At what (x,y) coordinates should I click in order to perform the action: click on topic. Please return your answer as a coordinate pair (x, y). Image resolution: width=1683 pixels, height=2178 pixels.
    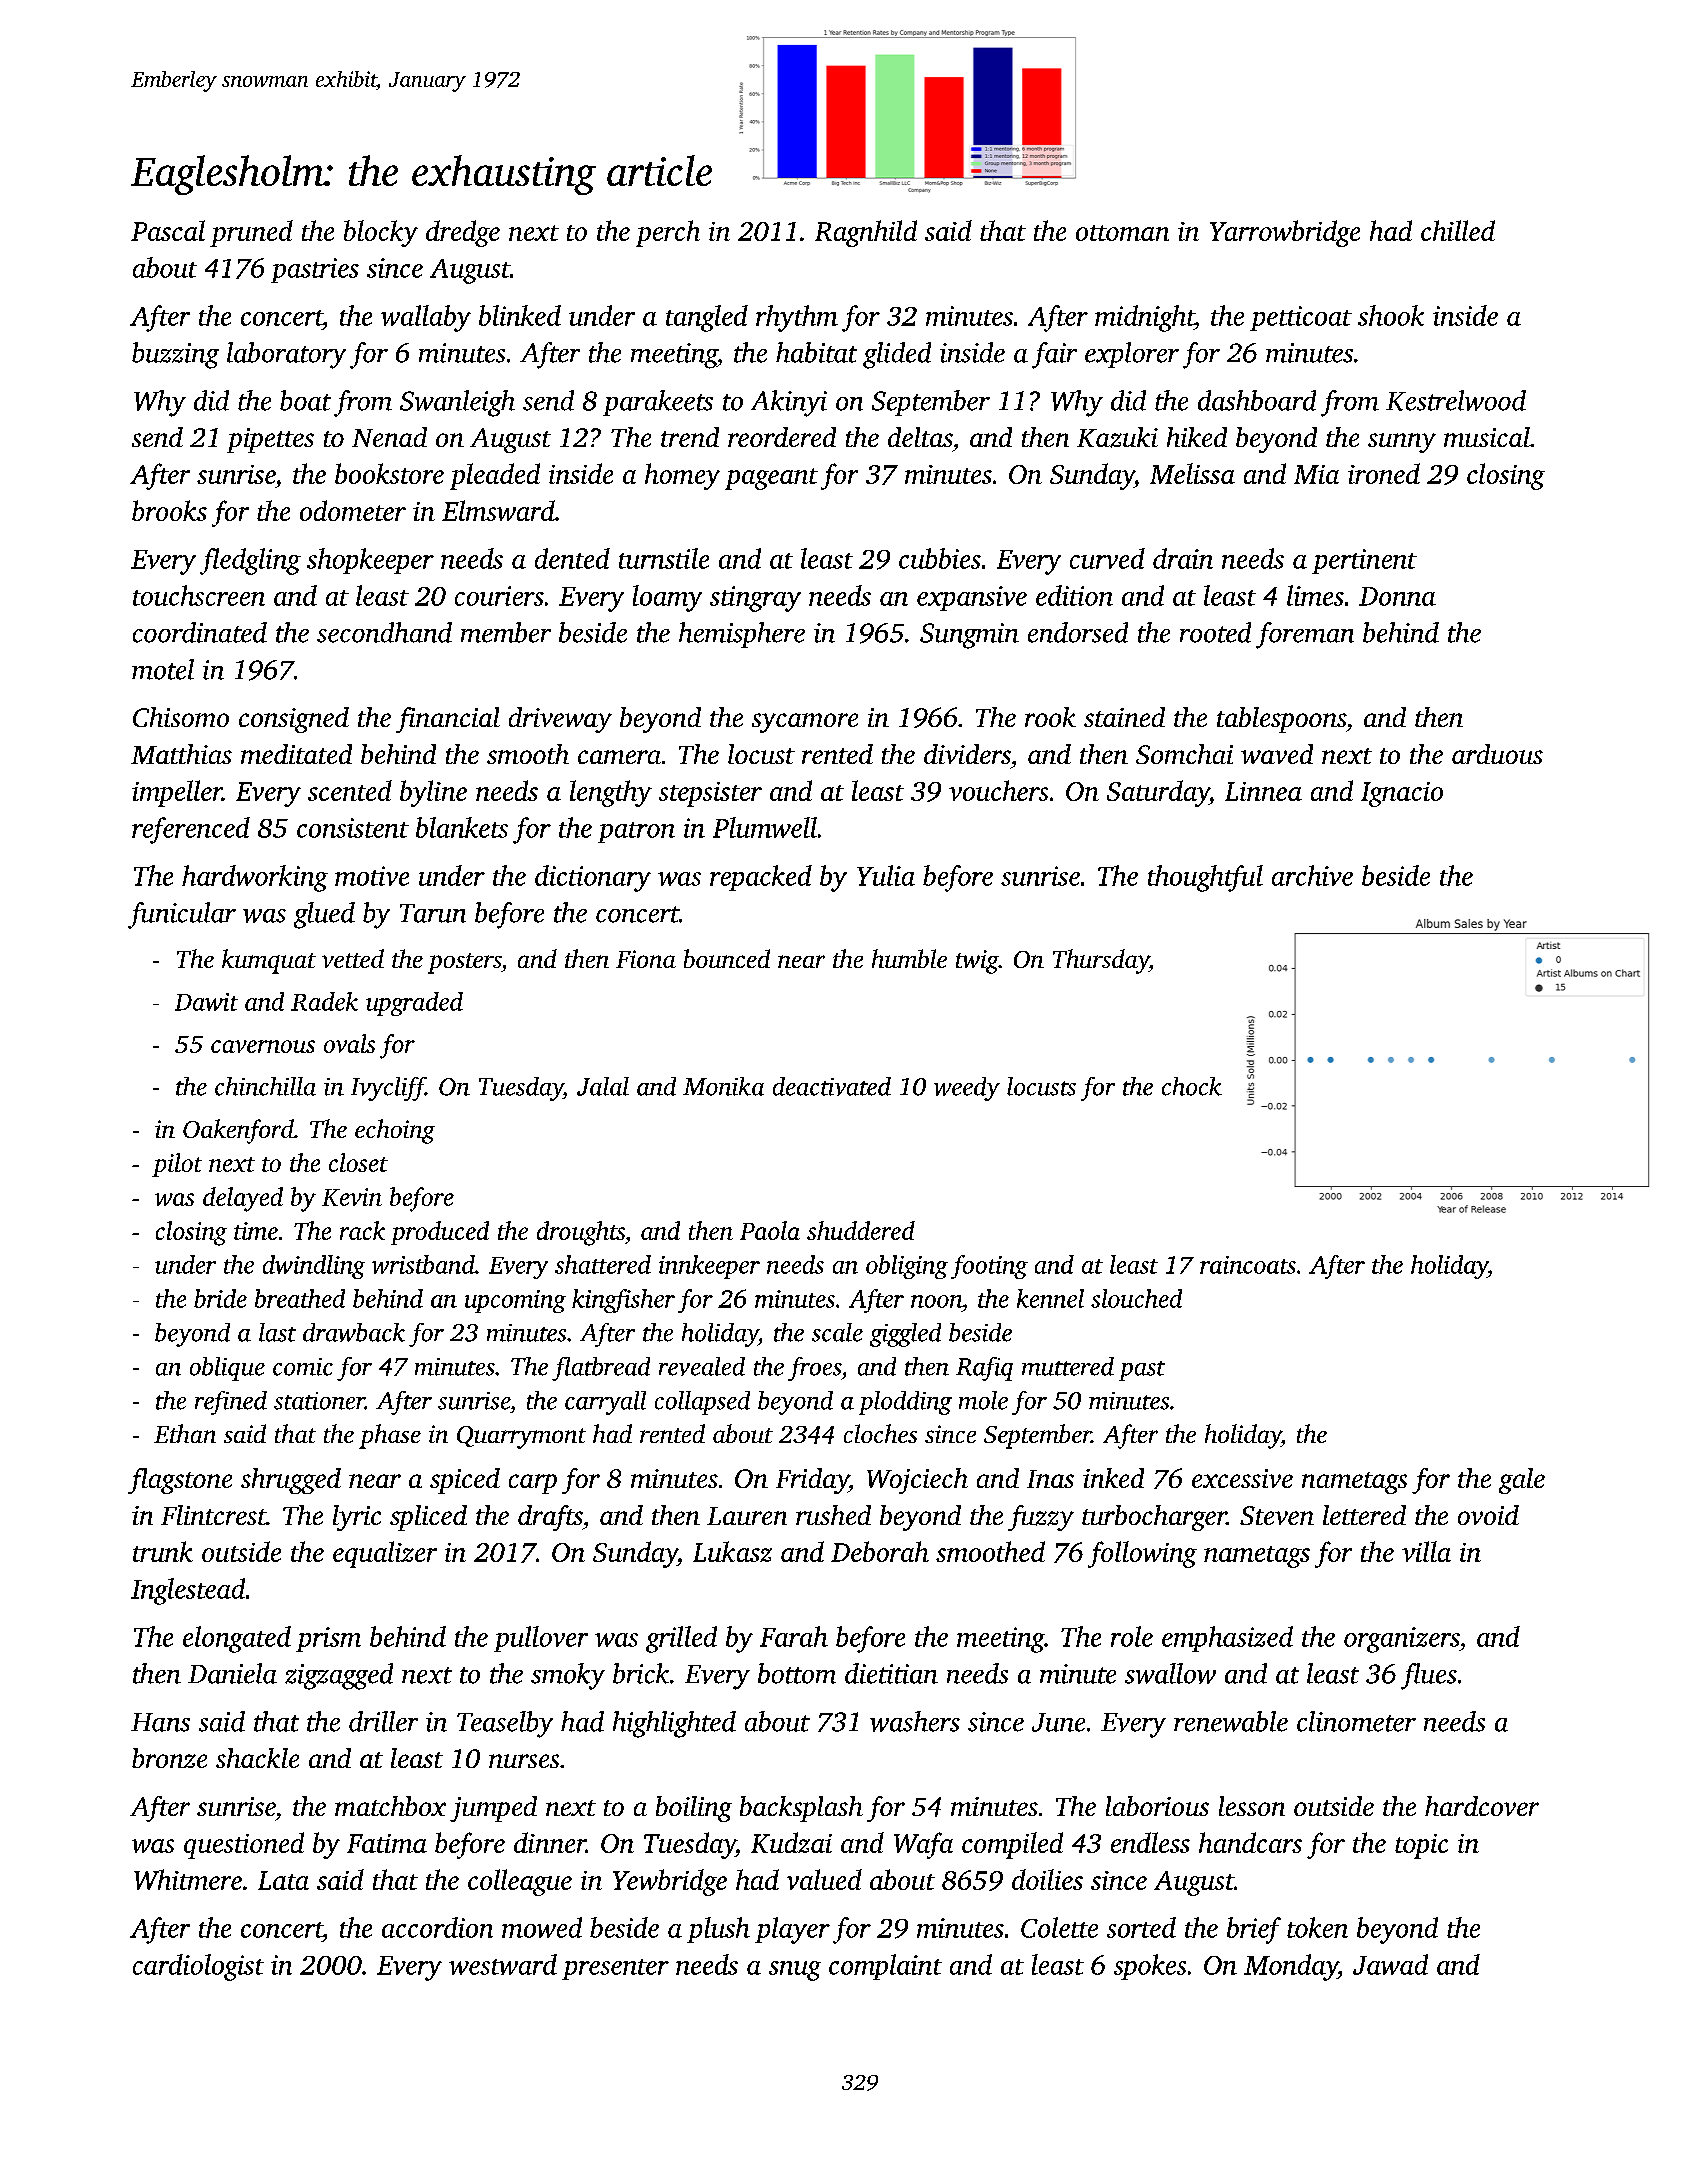
    Looking at the image, I should click on (1421, 1846).
